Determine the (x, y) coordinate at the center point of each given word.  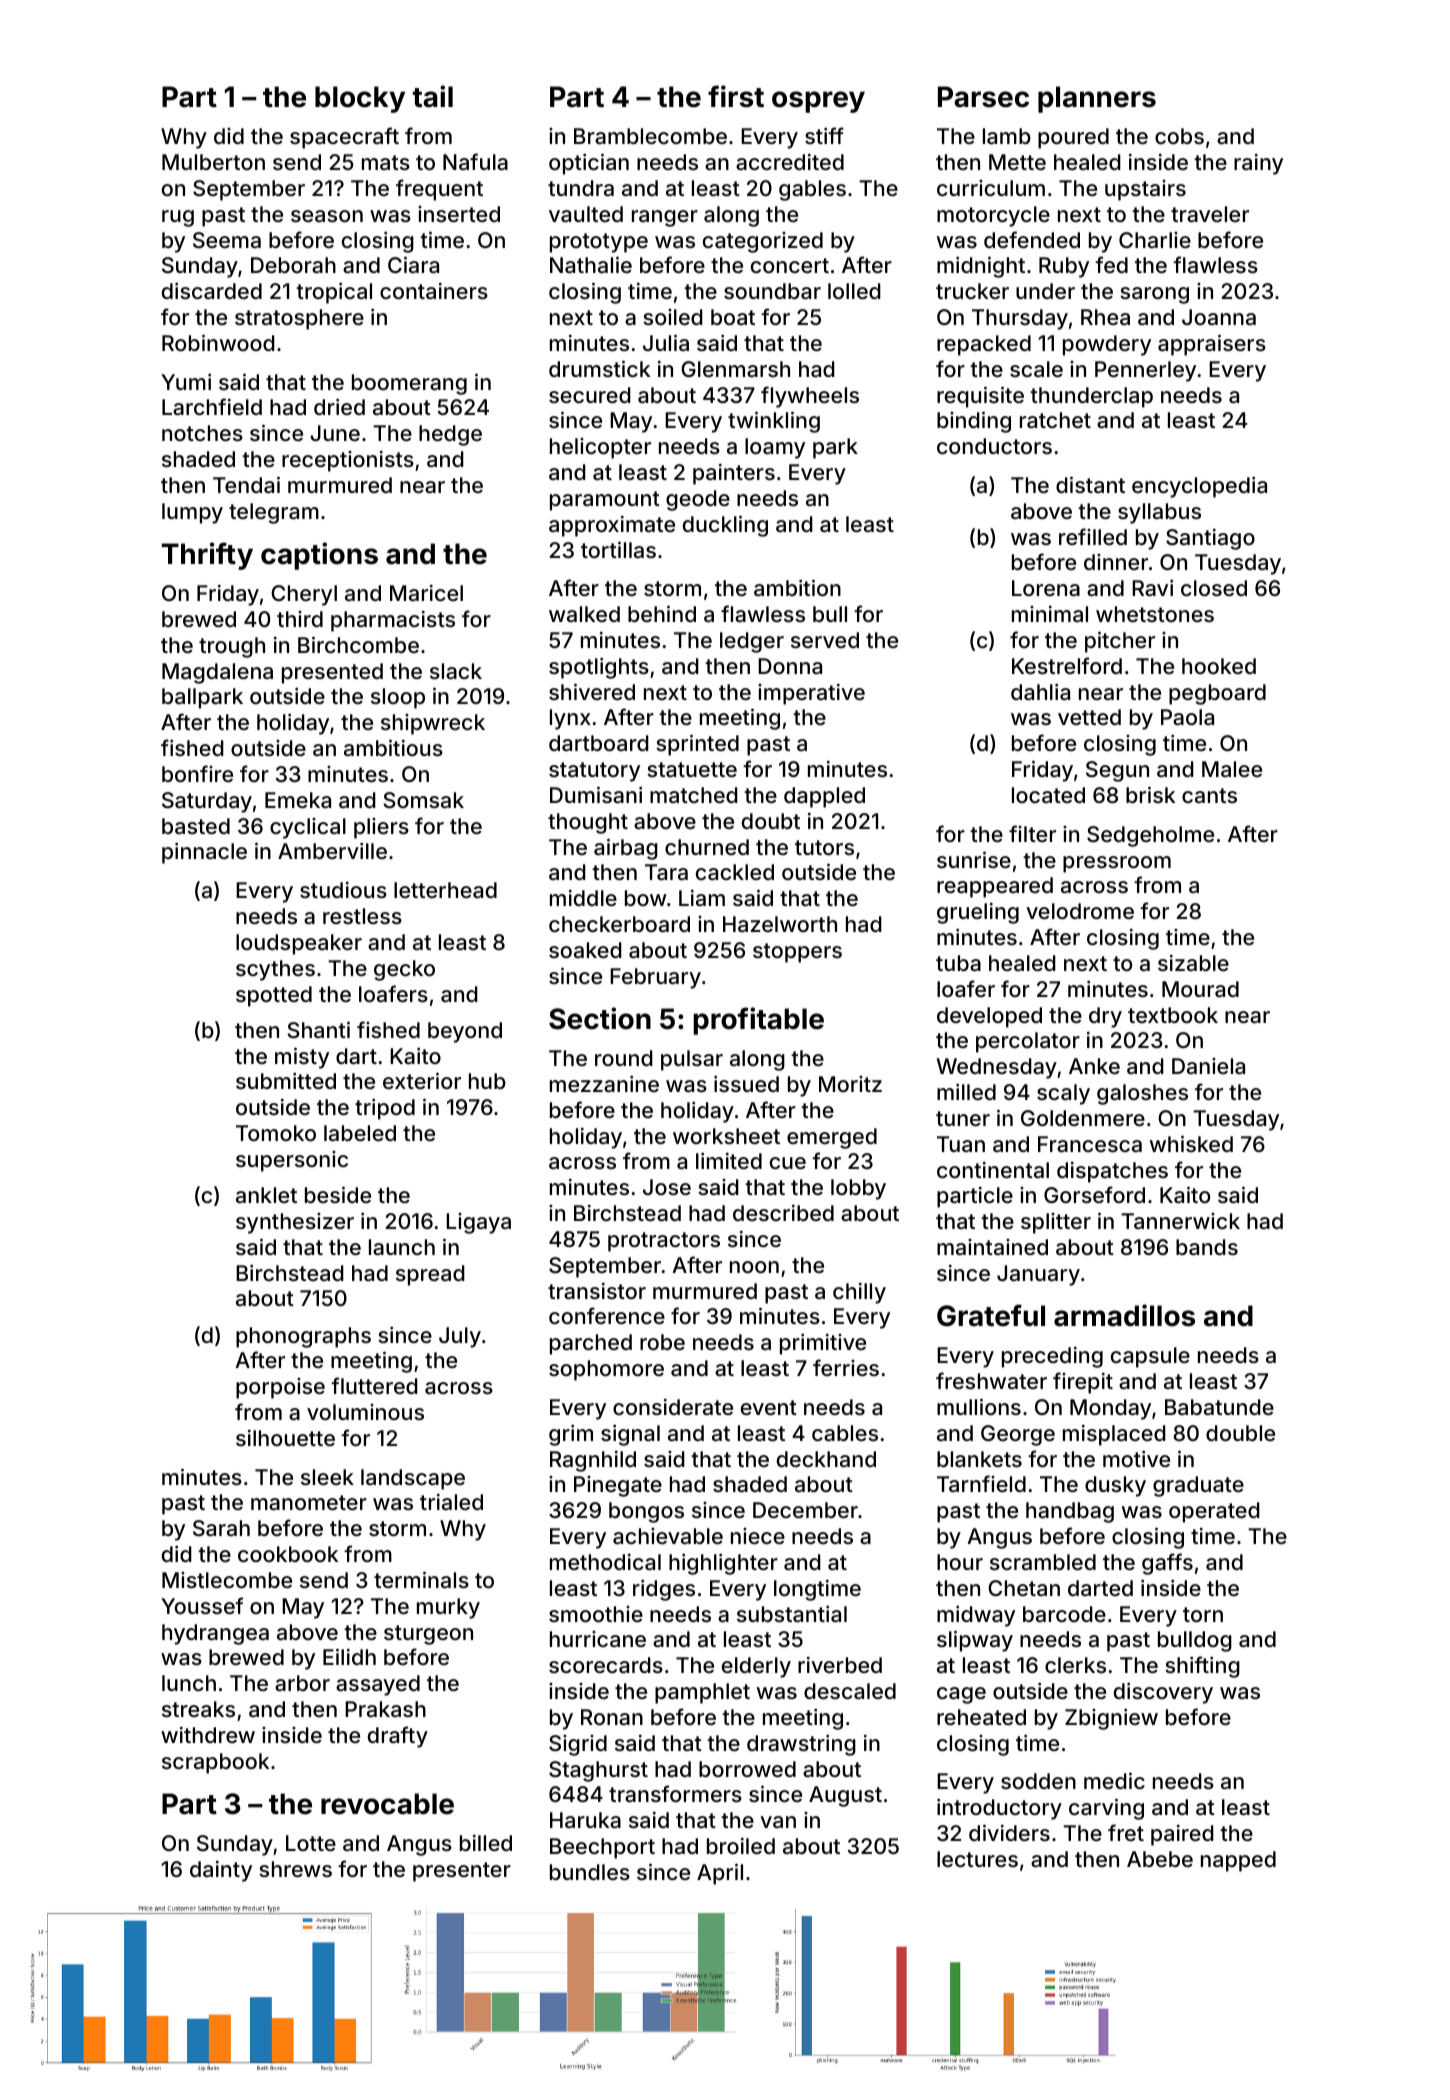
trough (232, 647)
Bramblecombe (650, 136)
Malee (1232, 769)
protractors (664, 1242)
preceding (1052, 1357)
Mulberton (213, 162)
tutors (824, 847)
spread (430, 1275)
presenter (462, 1872)
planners (1097, 99)
